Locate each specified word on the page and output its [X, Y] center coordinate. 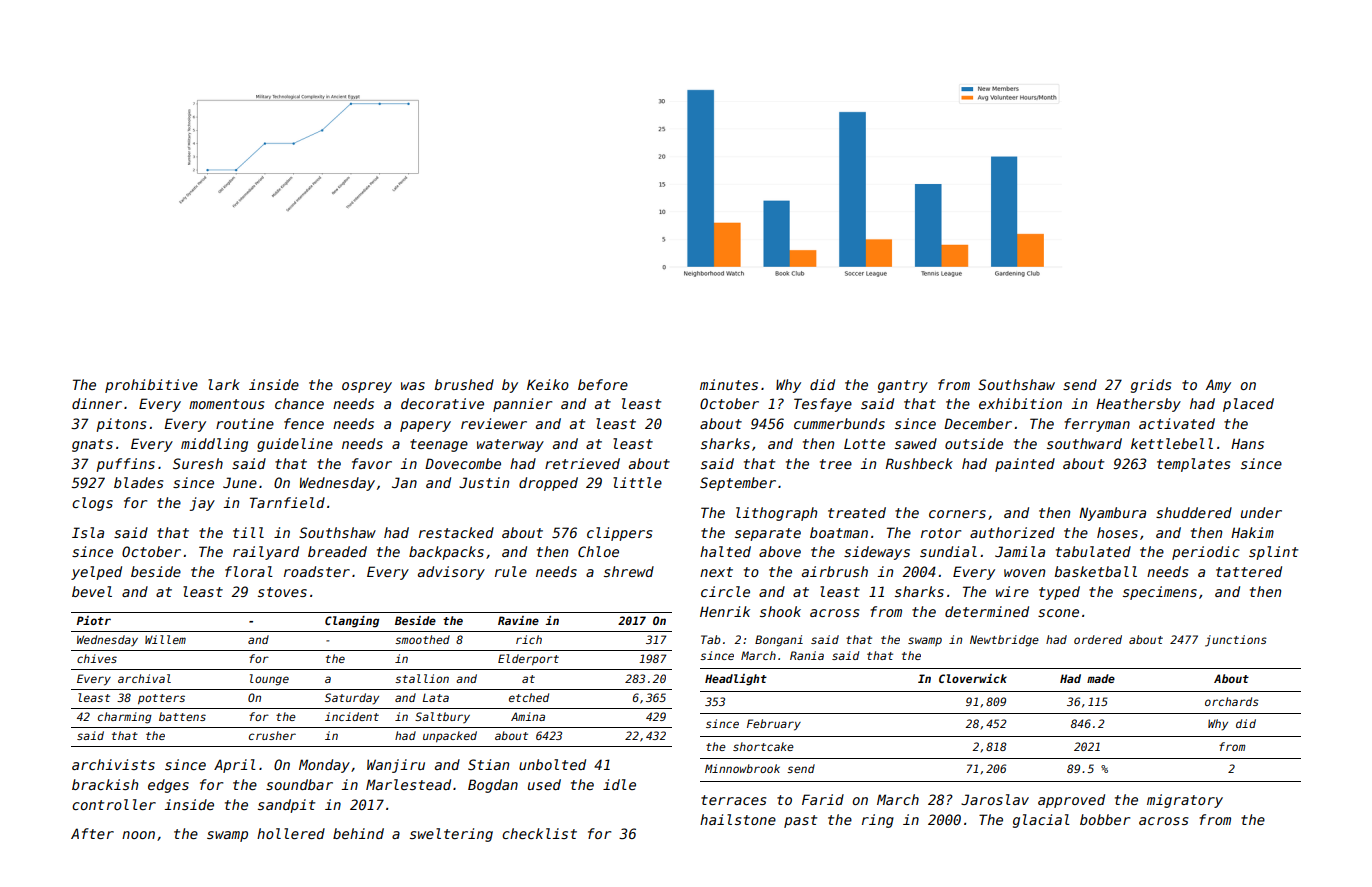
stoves [282, 592]
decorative [442, 403]
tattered [1249, 571]
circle [725, 591]
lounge [269, 680]
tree [836, 464]
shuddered [1194, 512]
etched [529, 697]
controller [114, 804]
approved [1071, 801]
